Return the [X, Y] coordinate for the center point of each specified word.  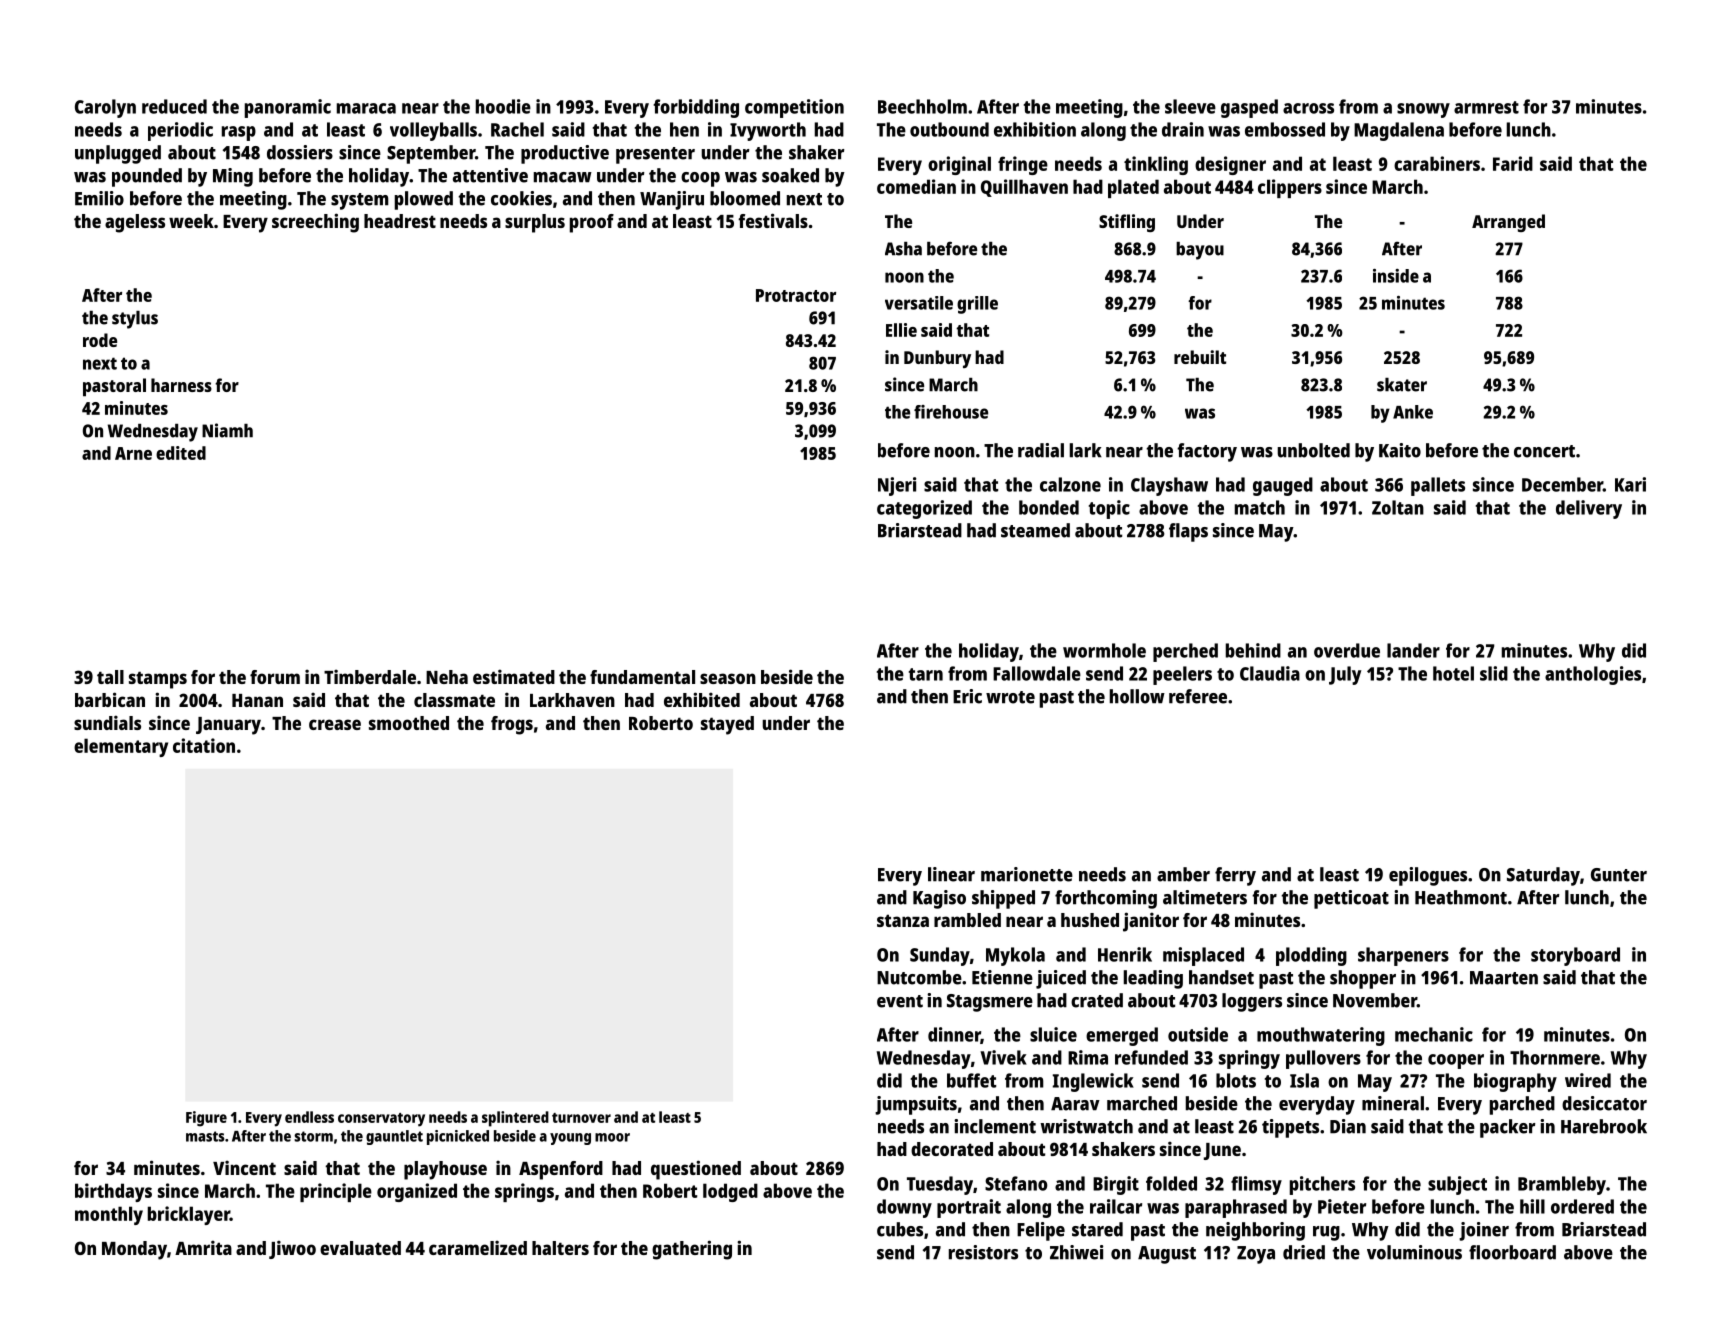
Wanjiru [672, 200]
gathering [692, 1250]
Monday [134, 1250]
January [228, 726]
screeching [315, 223]
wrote [1010, 697]
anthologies [1593, 675]
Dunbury [937, 359]
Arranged [1508, 223]
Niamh [227, 430]
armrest [1486, 107]
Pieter [1342, 1206]
